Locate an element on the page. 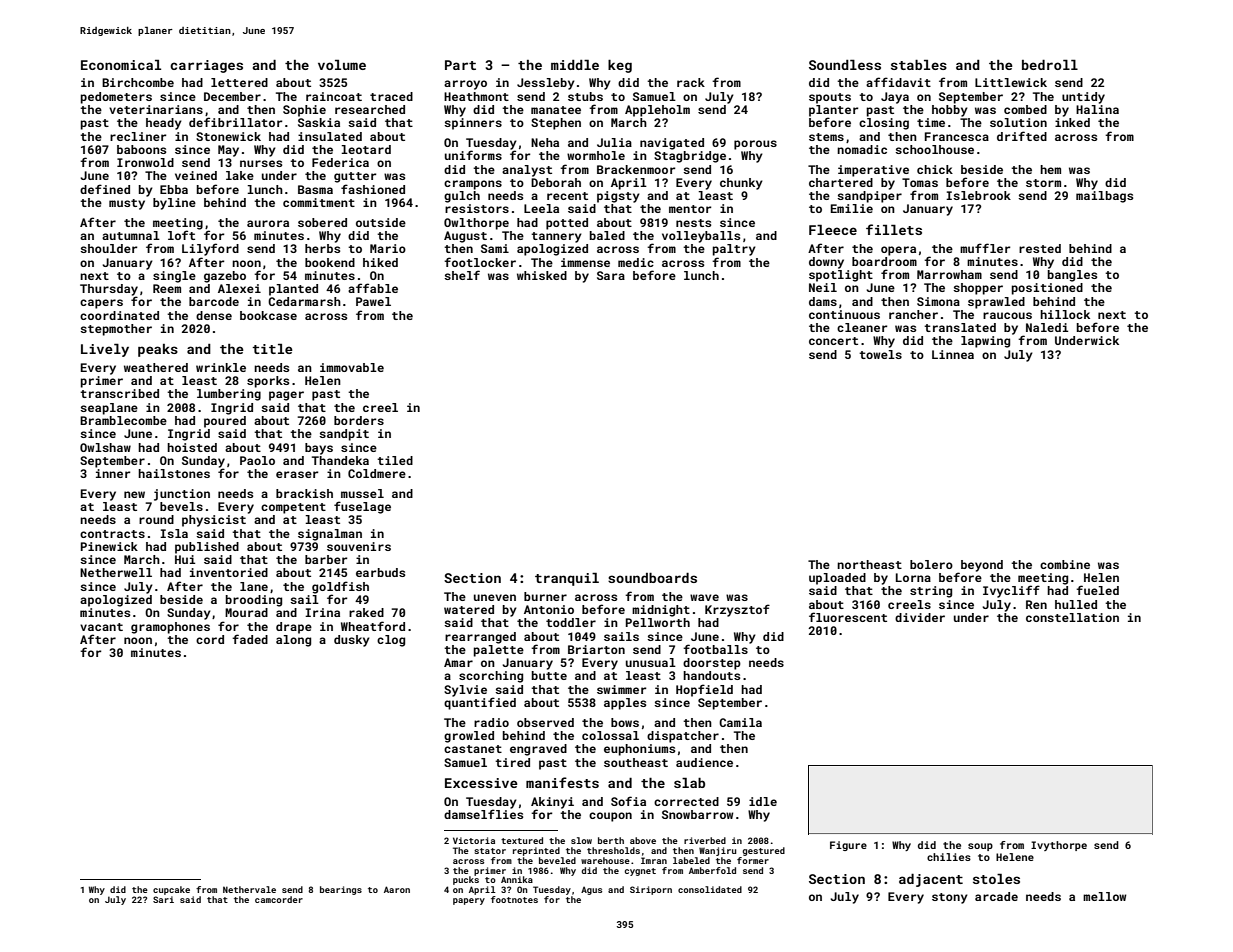 The height and width of the page is (952, 1233). dense is located at coordinates (214, 315).
